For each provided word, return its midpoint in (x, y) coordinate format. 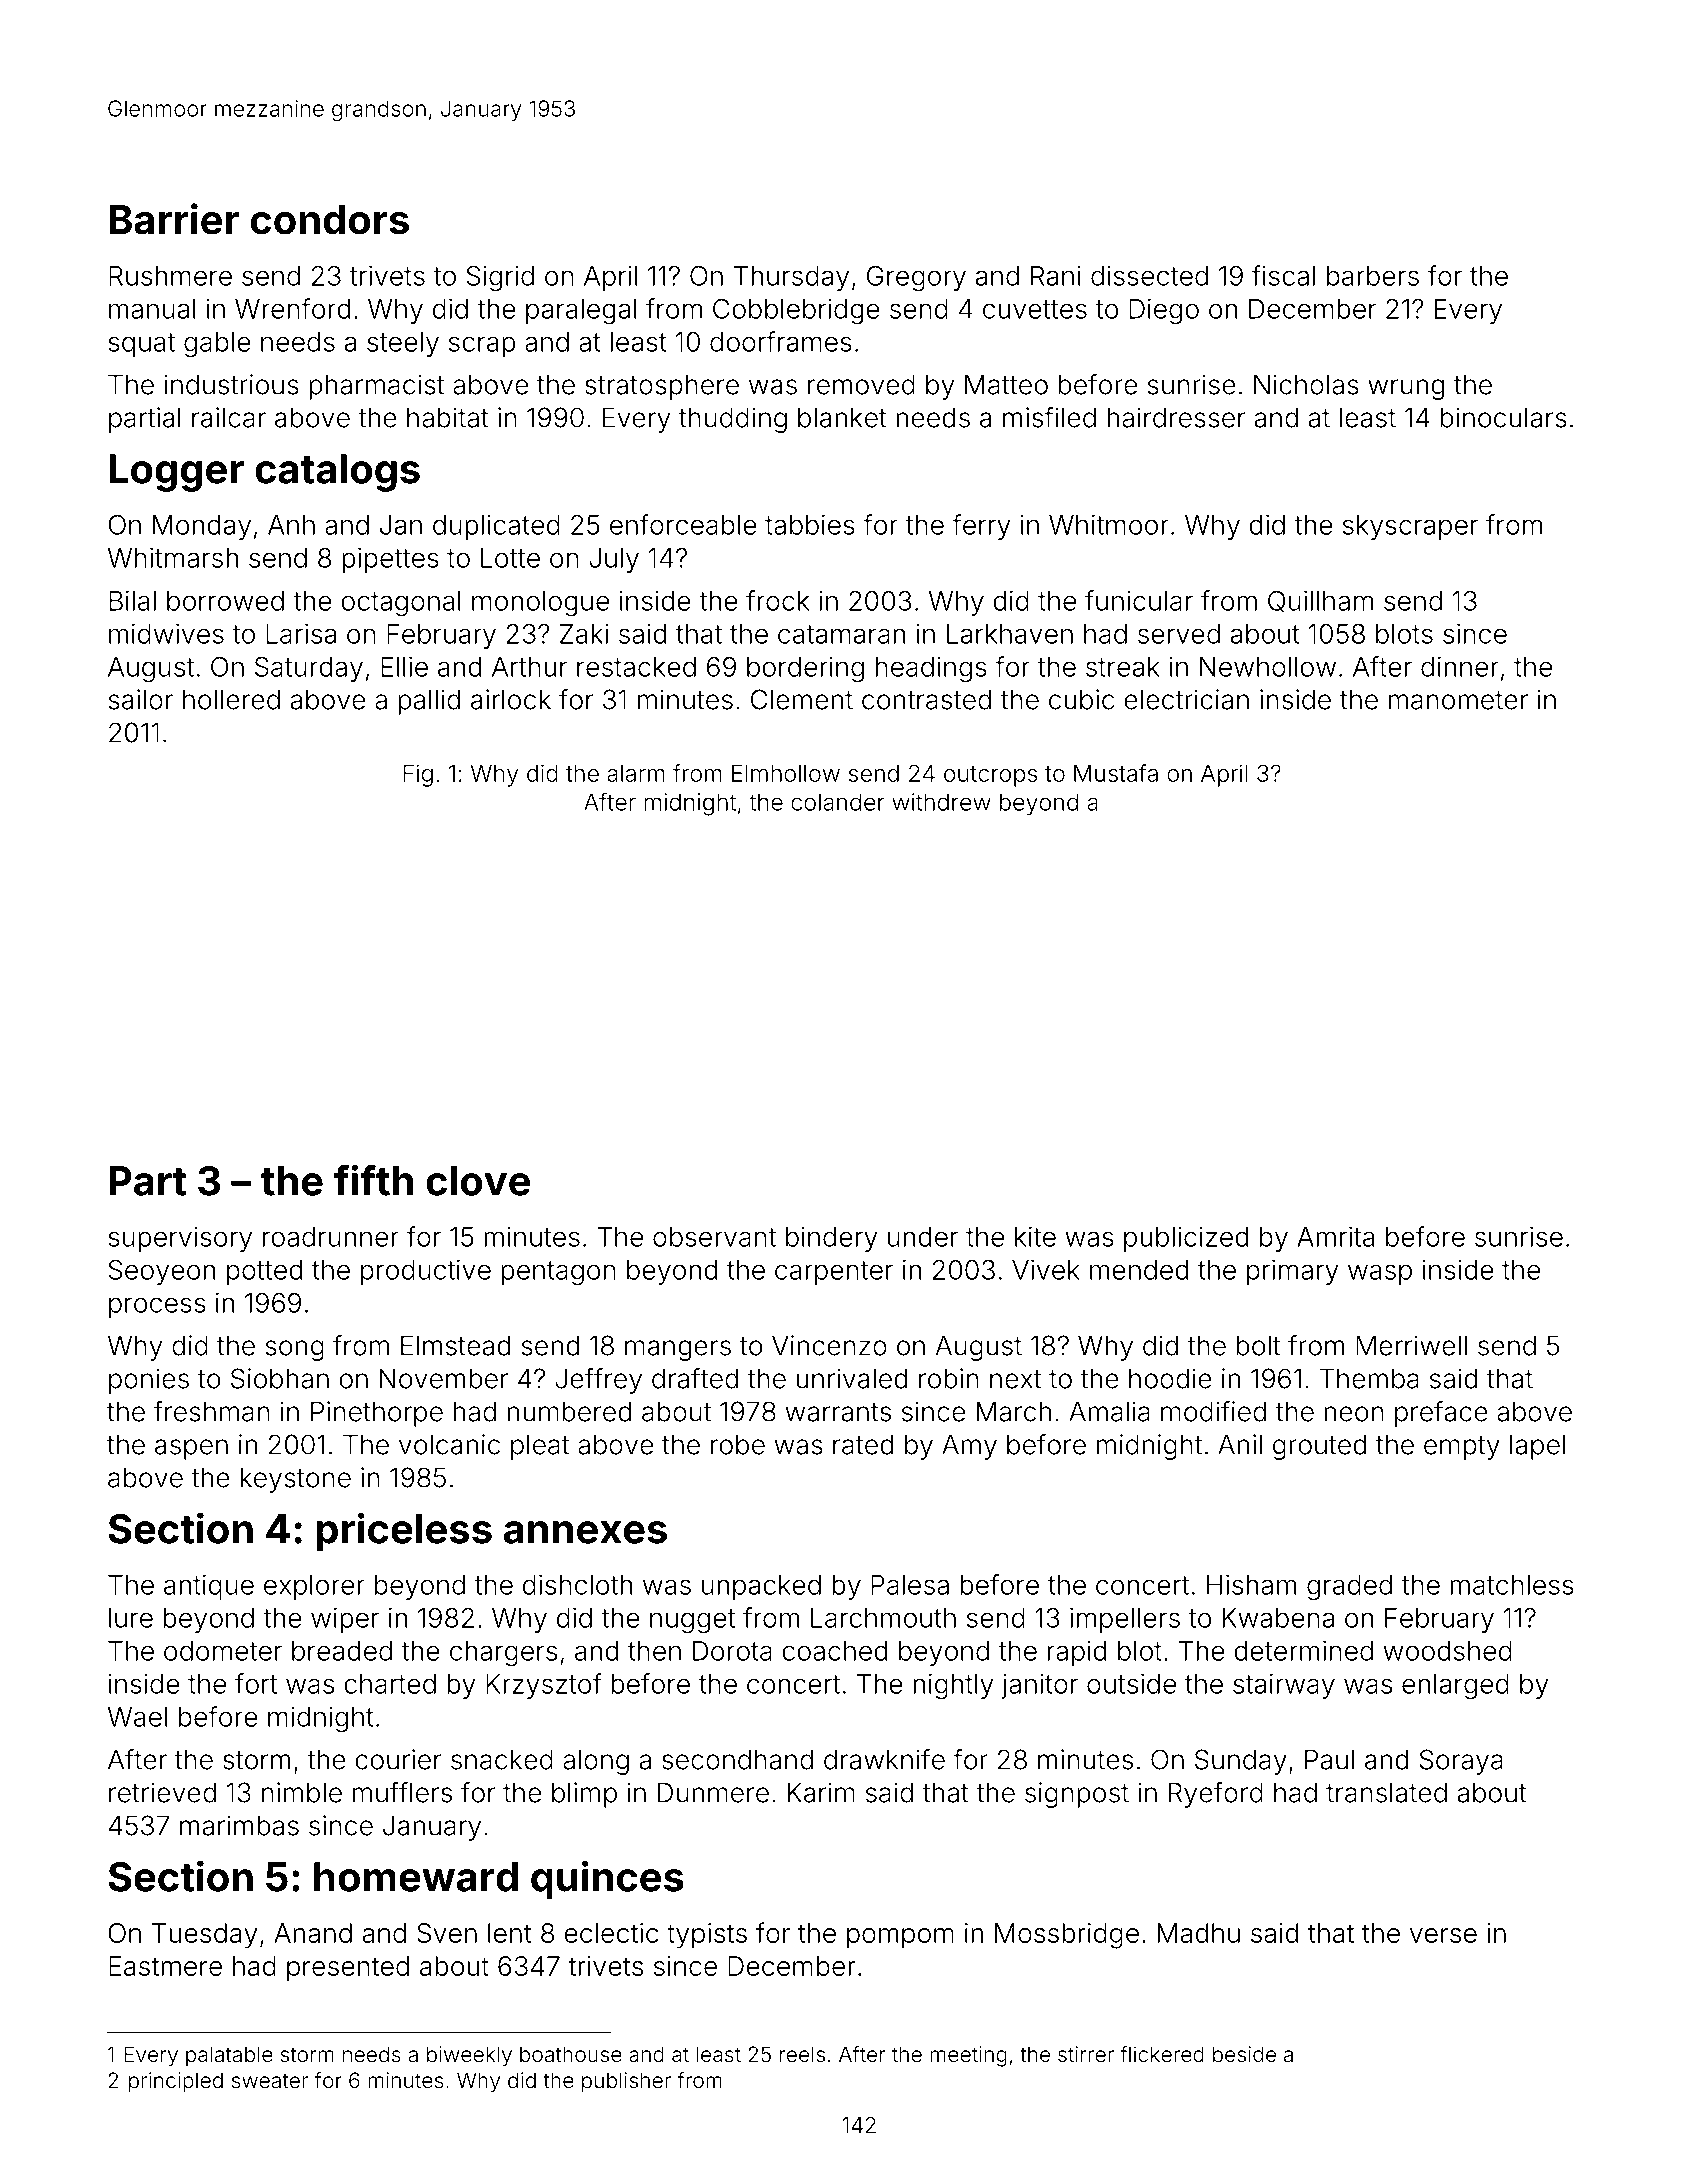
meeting (968, 2056)
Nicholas (1306, 384)
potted (264, 1272)
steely (403, 344)
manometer (1458, 700)
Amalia (1109, 1411)
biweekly (469, 2056)
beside (1244, 2054)
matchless (1512, 1585)
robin (949, 1378)
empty (1462, 1448)
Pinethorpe (377, 1414)
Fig (418, 775)
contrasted (926, 700)
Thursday (791, 278)
